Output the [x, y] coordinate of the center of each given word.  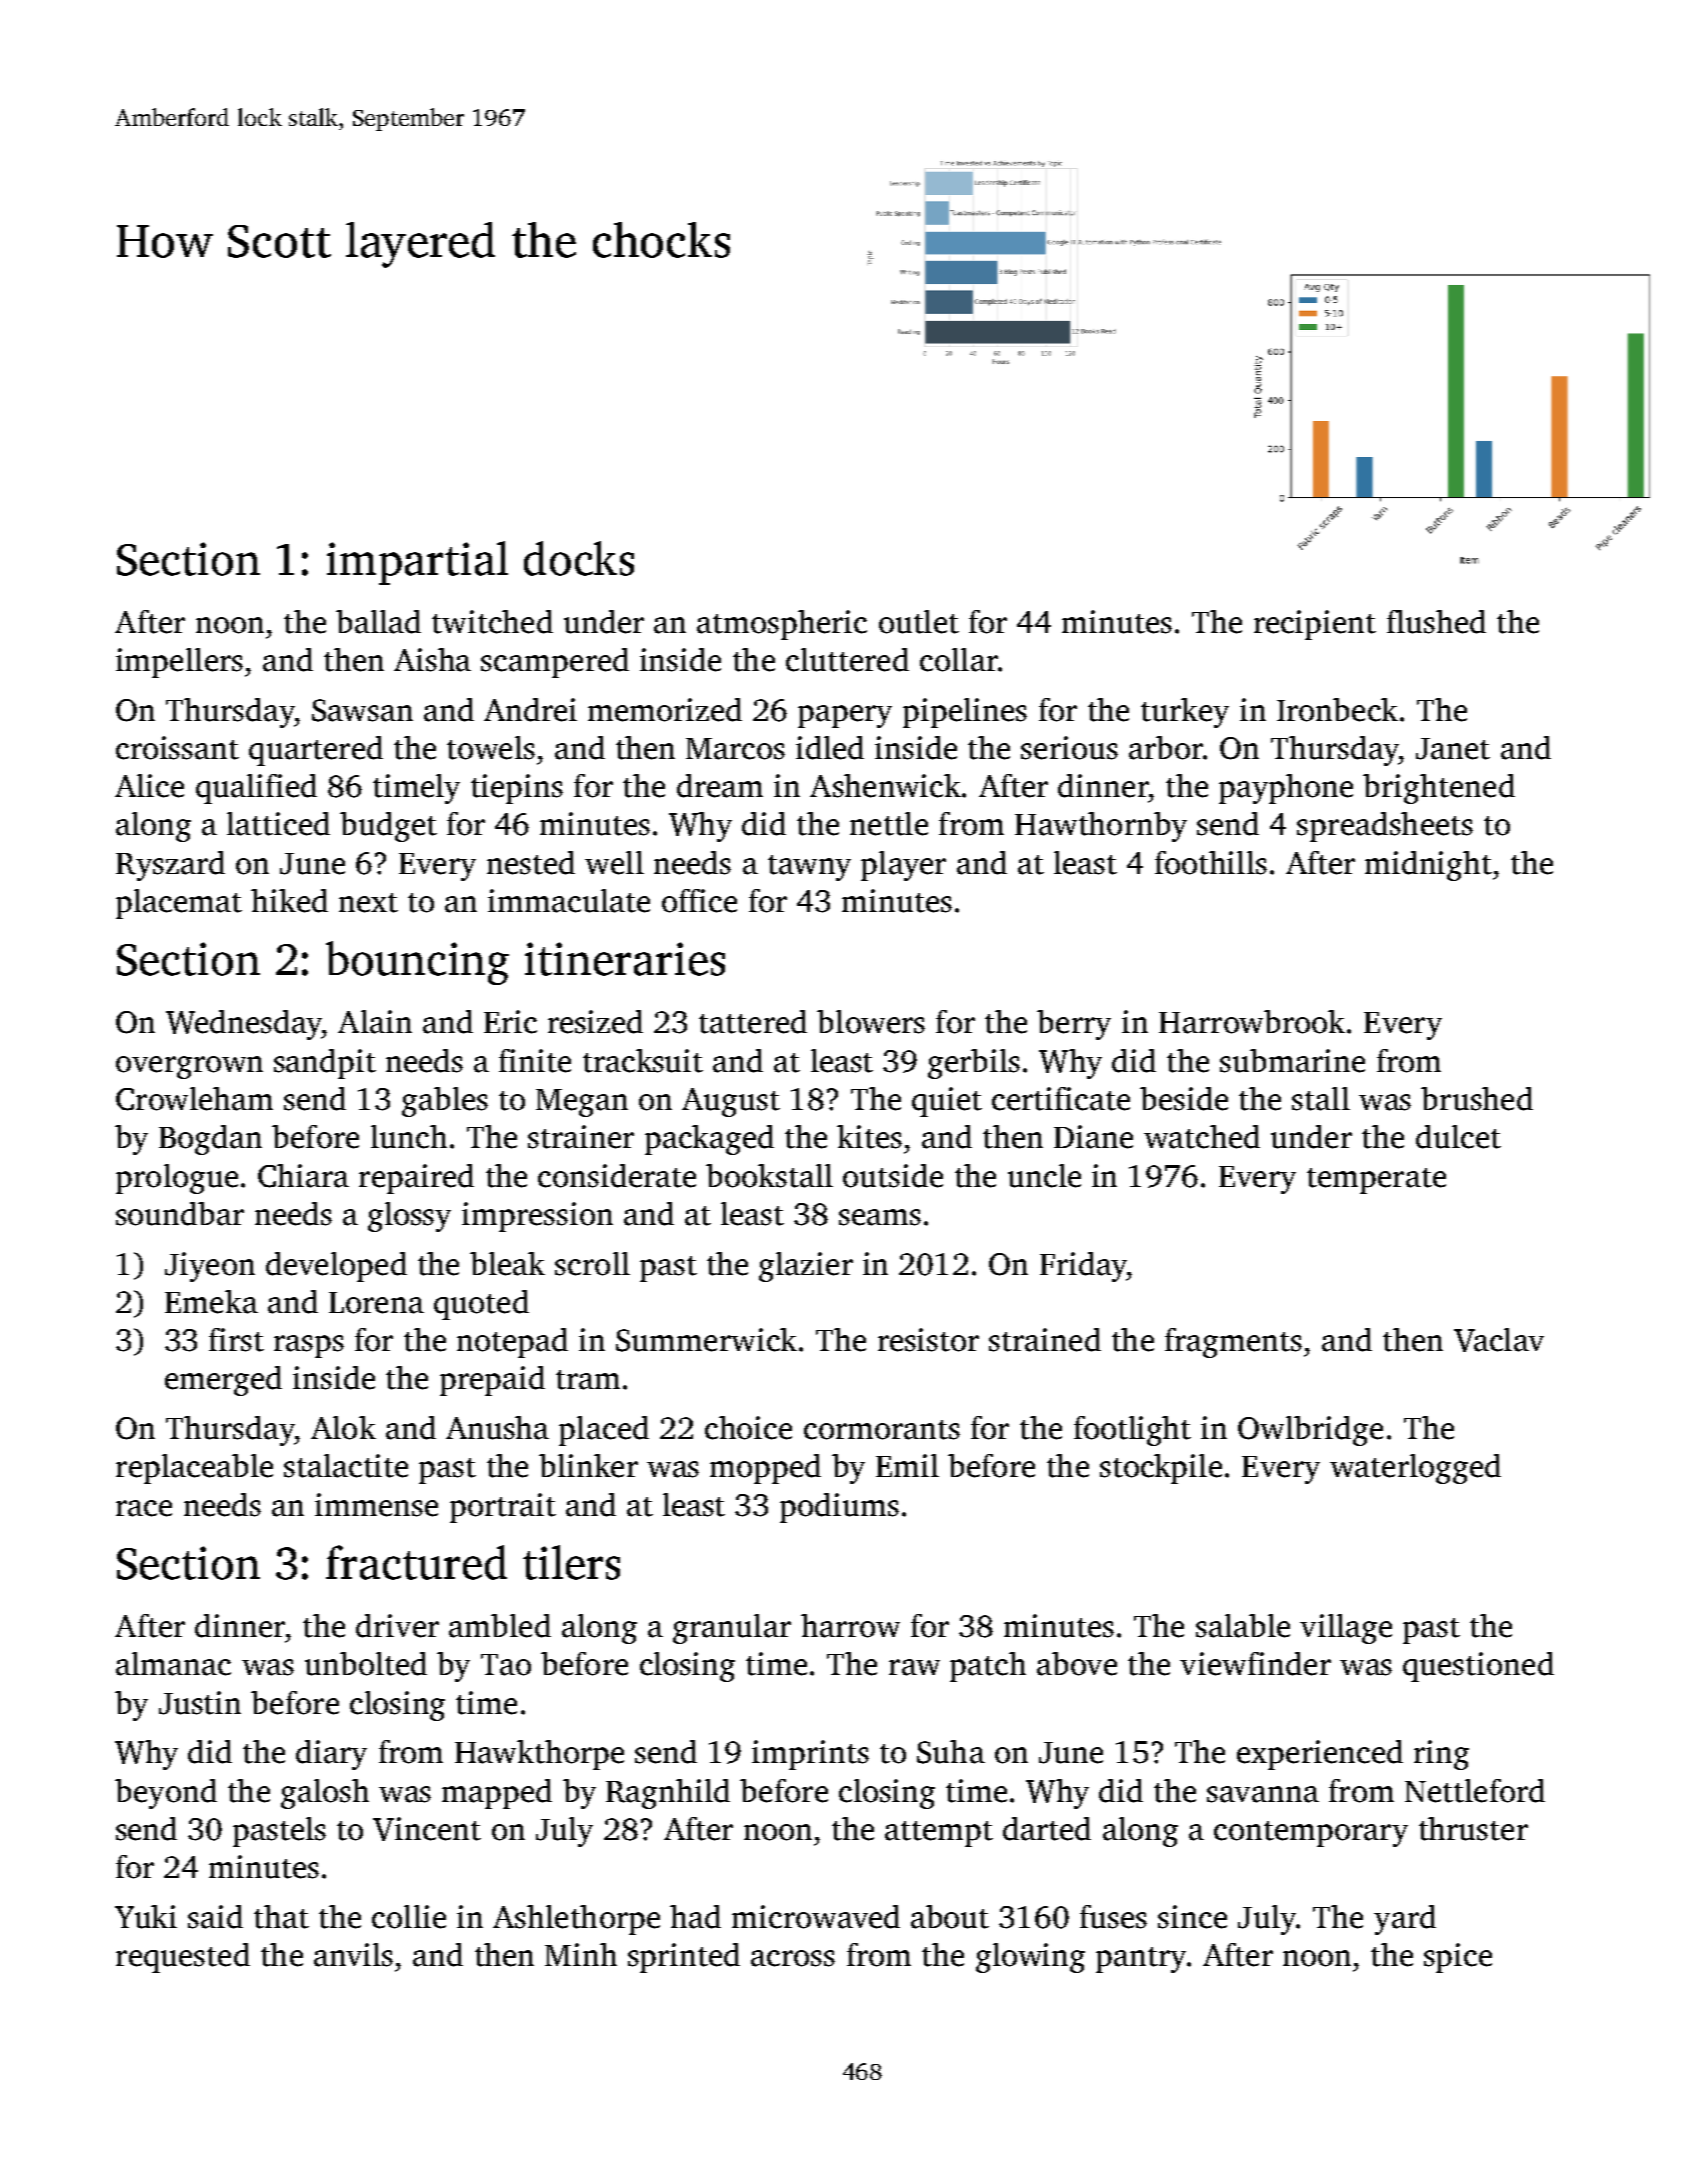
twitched [492, 622]
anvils [353, 1955]
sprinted [684, 1958]
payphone [1286, 789]
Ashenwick [885, 786]
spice [1458, 1958]
